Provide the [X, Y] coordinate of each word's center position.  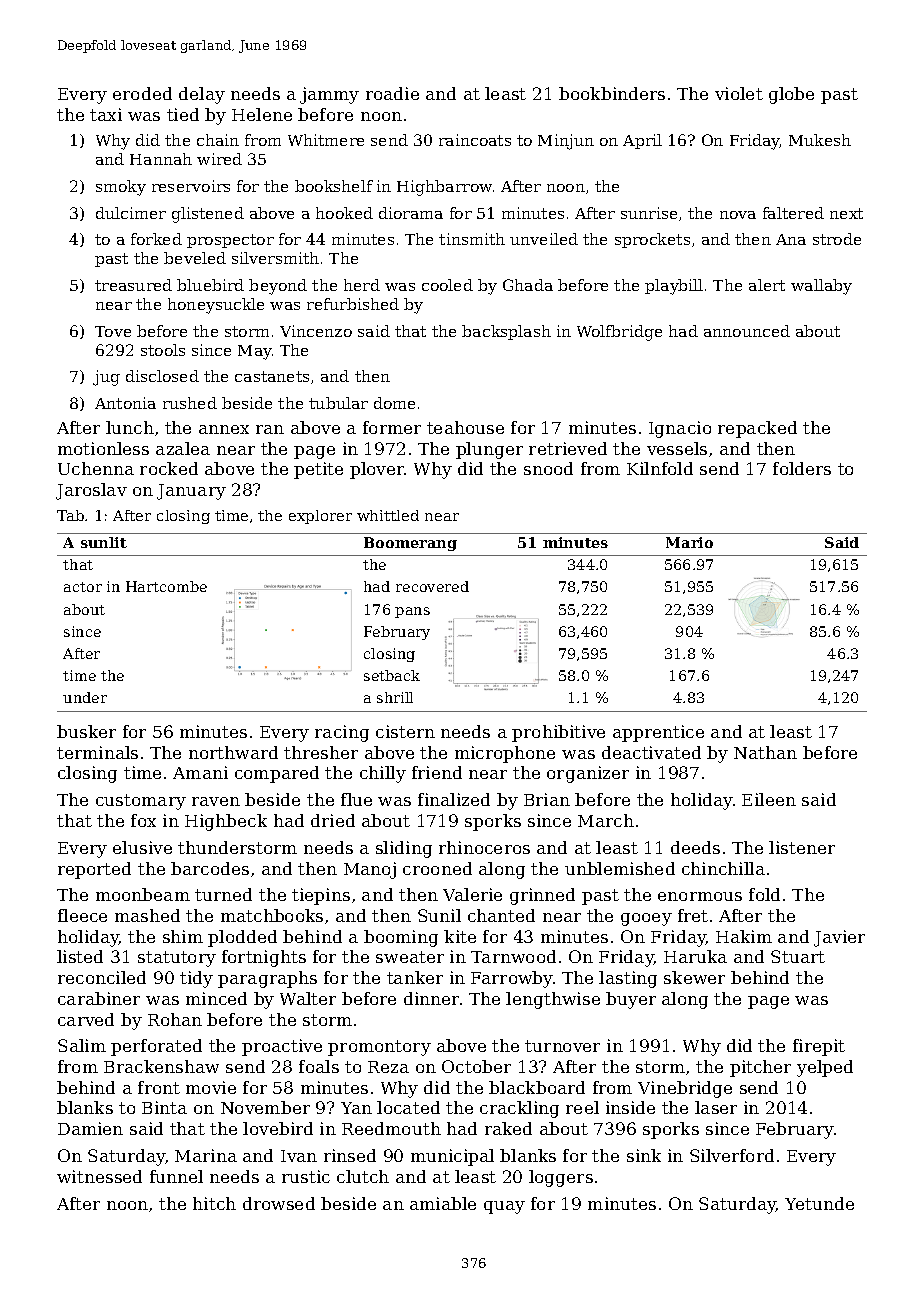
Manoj [370, 870]
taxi [106, 114]
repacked [757, 429]
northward [233, 752]
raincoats [475, 140]
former [392, 427]
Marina [206, 1155]
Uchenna [96, 468]
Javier [839, 938]
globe [791, 95]
